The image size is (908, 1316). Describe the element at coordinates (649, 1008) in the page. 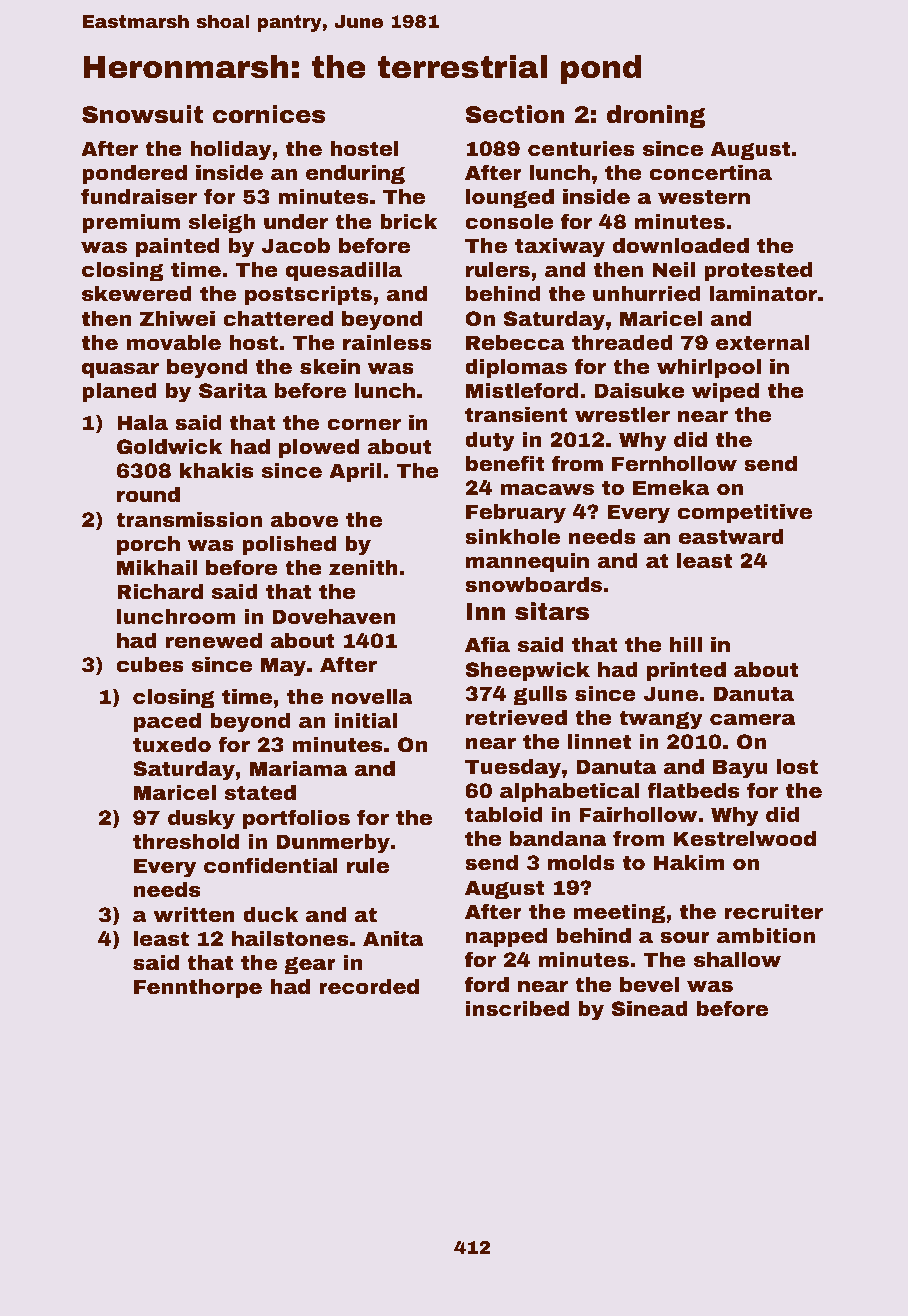

I see `Sinead` at that location.
